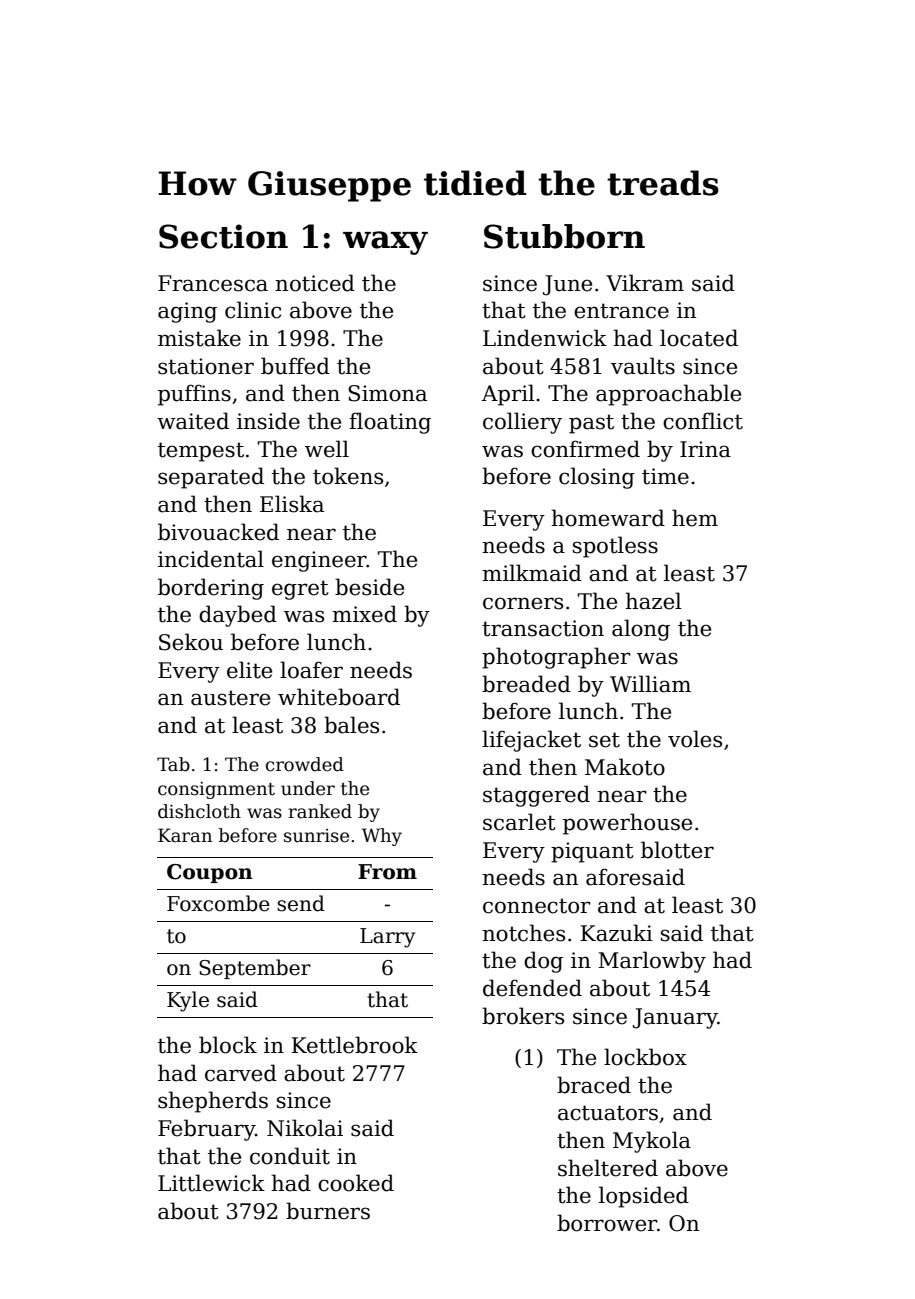  What do you see at coordinates (188, 1001) in the image?
I see `Kyle` at bounding box center [188, 1001].
